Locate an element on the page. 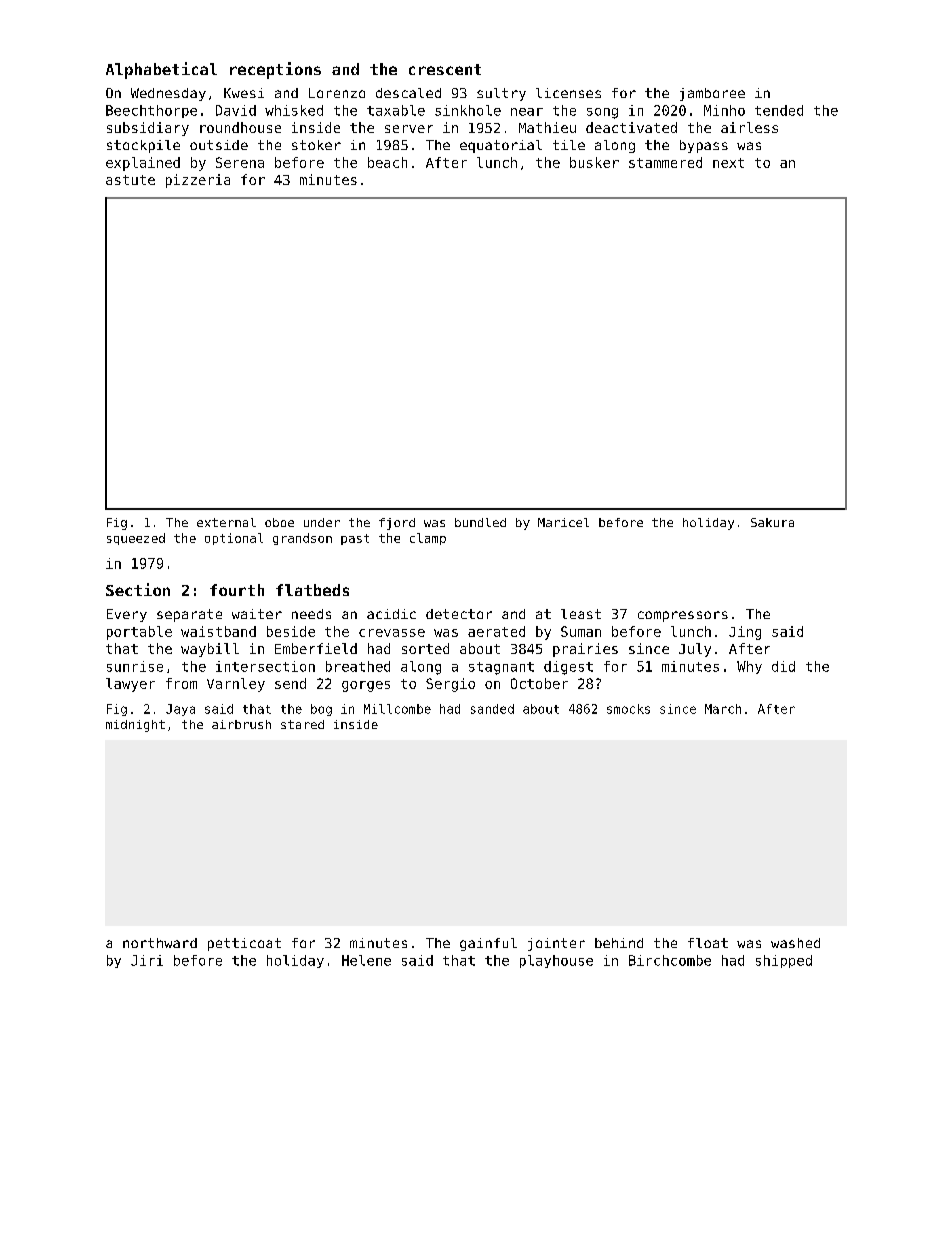  Maricel is located at coordinates (563, 522).
